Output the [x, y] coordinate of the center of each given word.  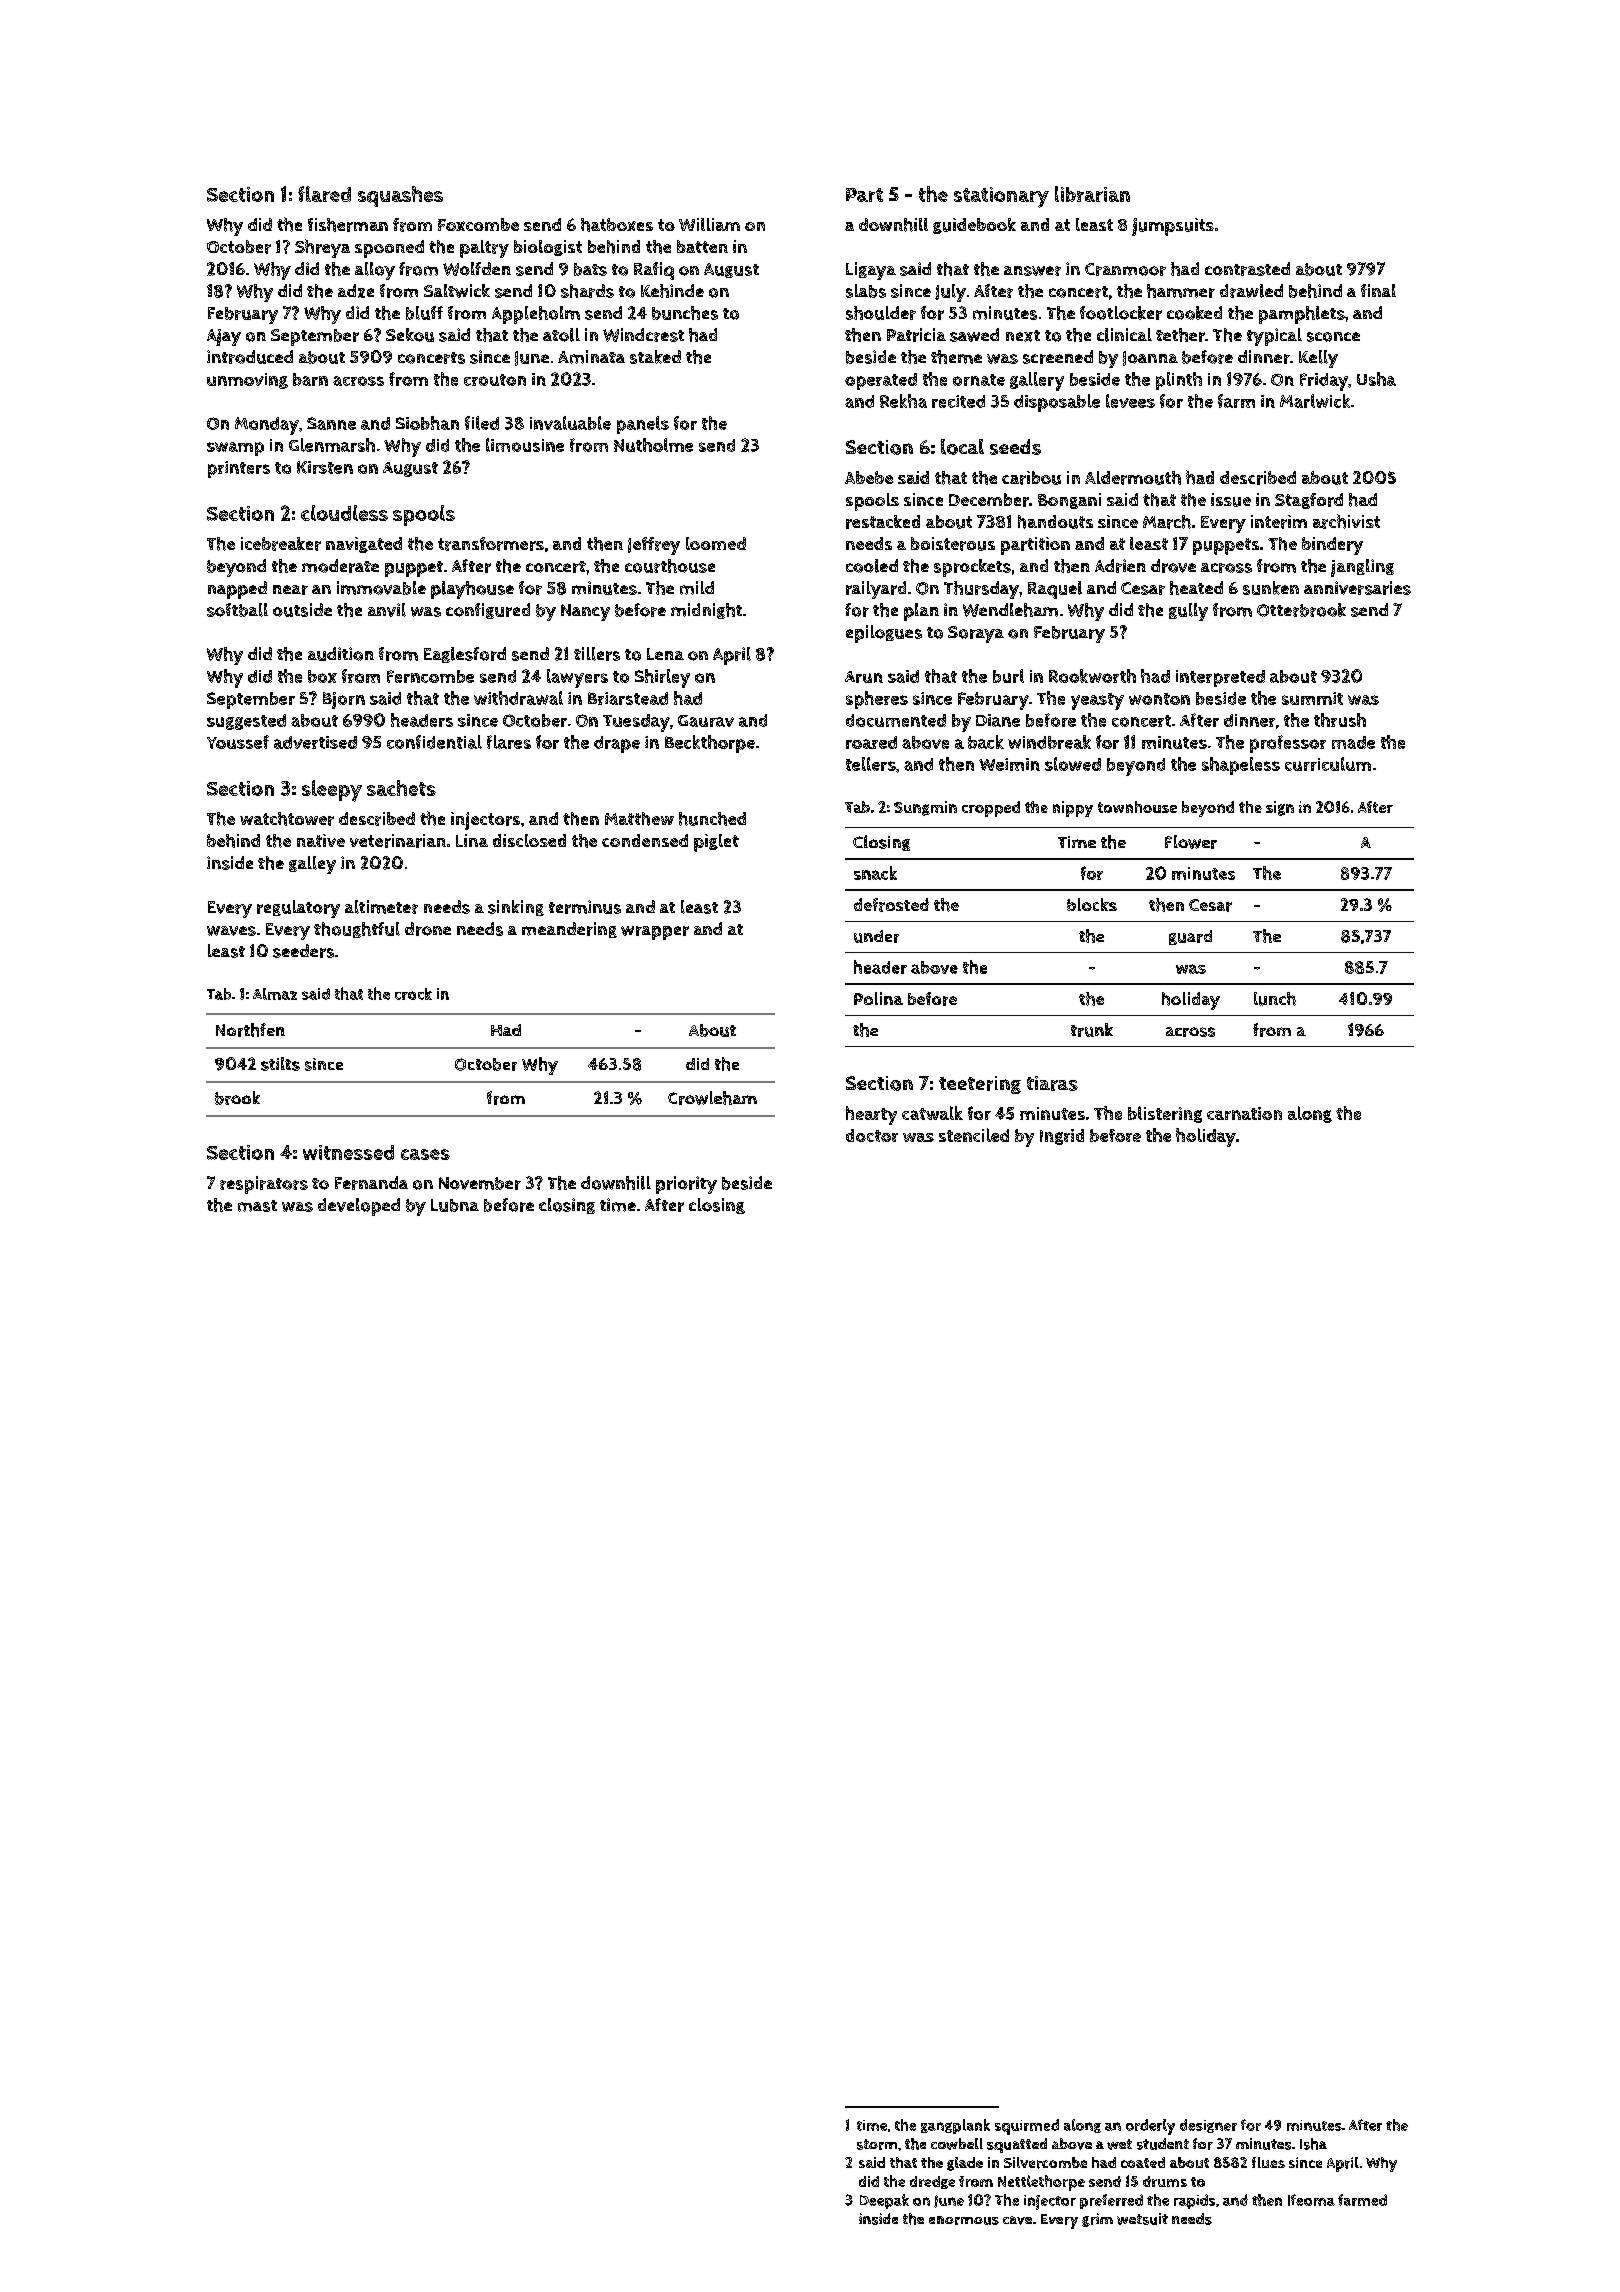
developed [359, 1207]
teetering [980, 1085]
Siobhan [427, 423]
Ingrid [1062, 1137]
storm [877, 2144]
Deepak [884, 2201]
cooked [1194, 313]
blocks [1092, 904]
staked [655, 357]
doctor [872, 1135]
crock [413, 994]
